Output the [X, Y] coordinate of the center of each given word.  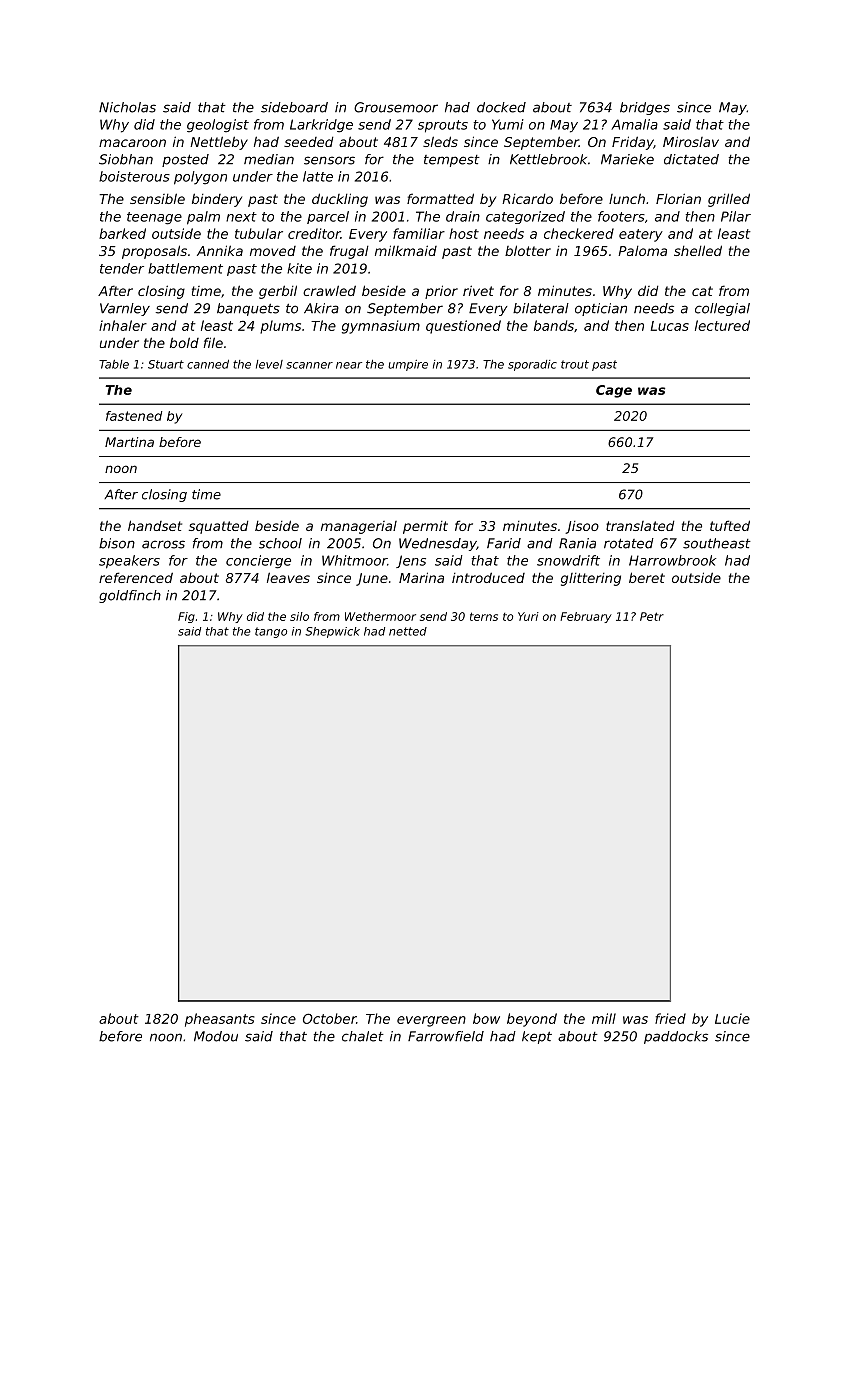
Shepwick [332, 632]
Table [114, 364]
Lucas [670, 326]
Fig [186, 617]
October [329, 1018]
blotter [528, 250]
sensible [157, 198]
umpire [408, 365]
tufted [730, 525]
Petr [652, 616]
